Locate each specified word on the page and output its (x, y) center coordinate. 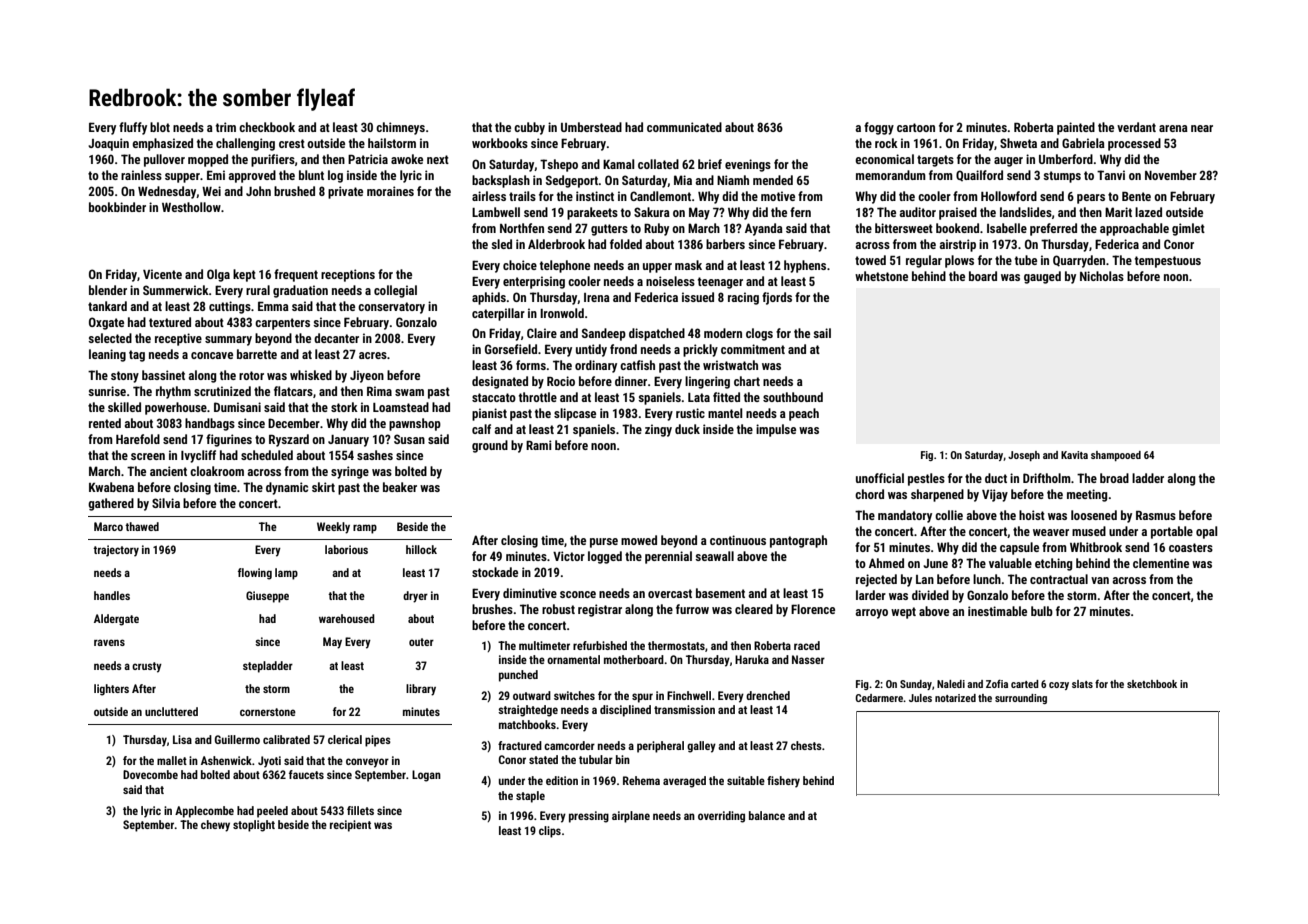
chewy (215, 826)
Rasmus (1156, 515)
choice (520, 265)
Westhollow (191, 207)
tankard (107, 306)
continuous (738, 540)
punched (518, 676)
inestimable (997, 611)
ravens (109, 642)
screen (148, 456)
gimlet (1188, 229)
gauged (1042, 277)
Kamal (619, 164)
